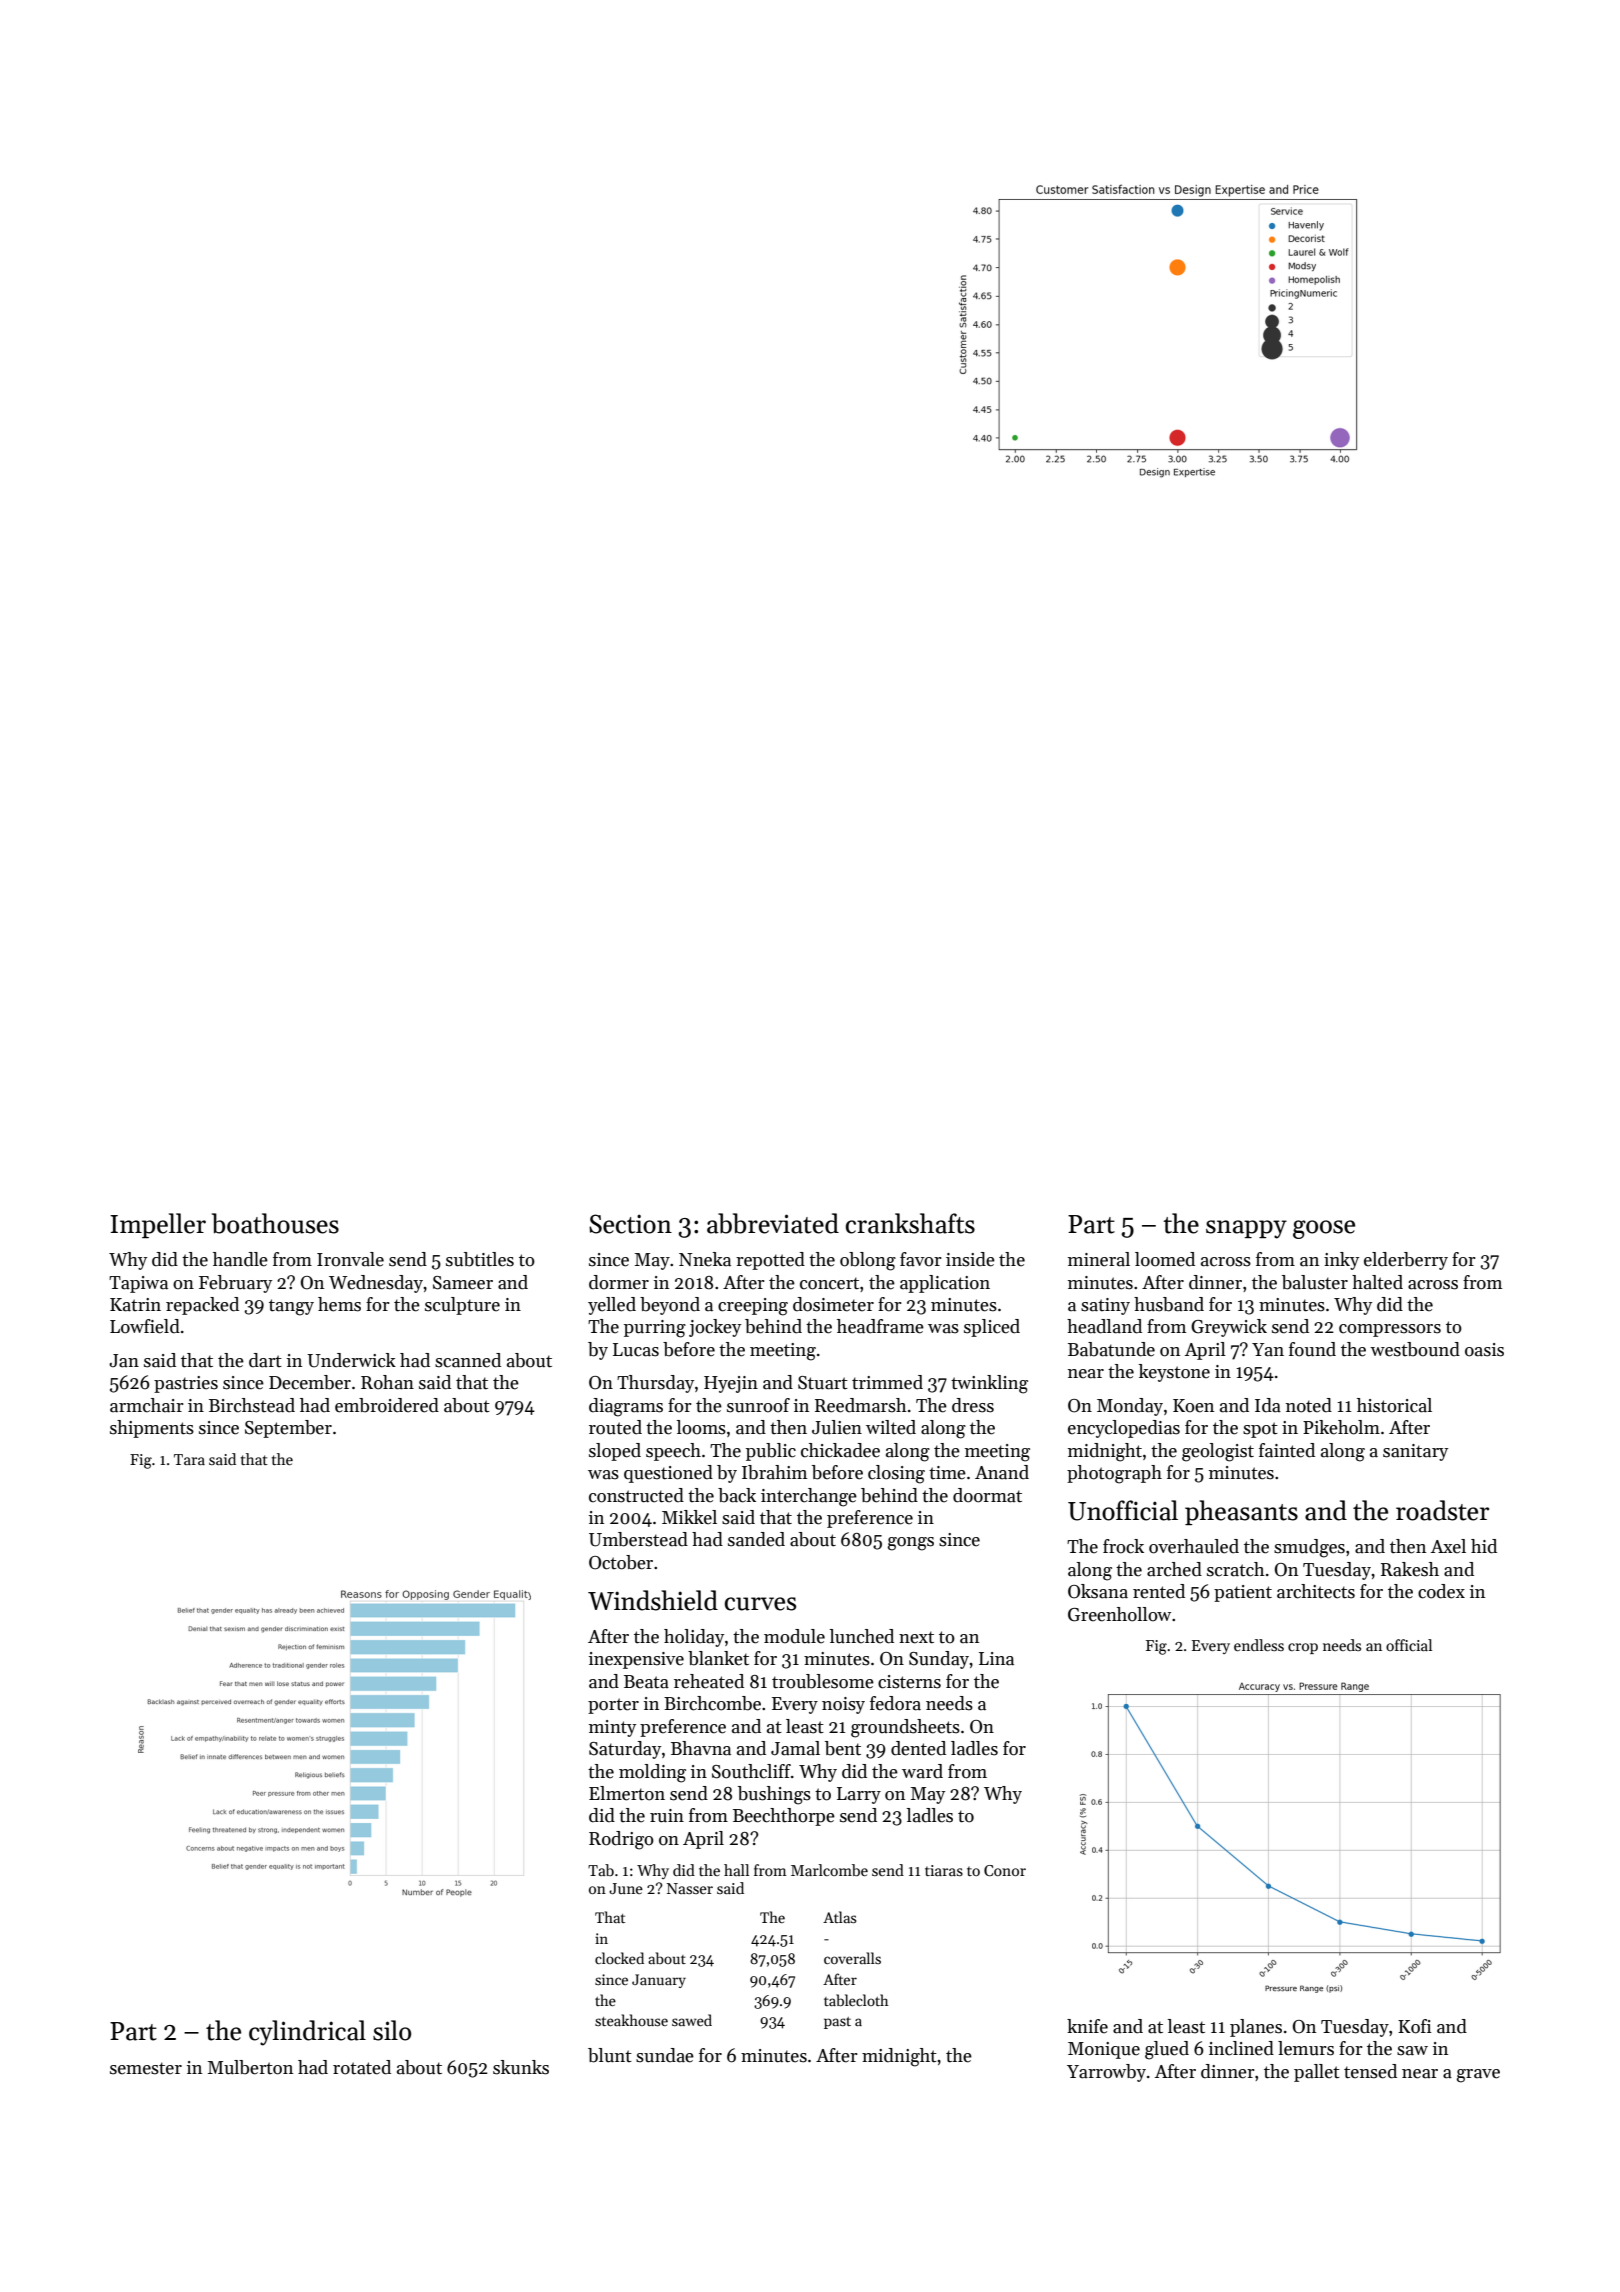  Describe the element at coordinates (307, 2033) in the page. I see `cylindrical` at that location.
